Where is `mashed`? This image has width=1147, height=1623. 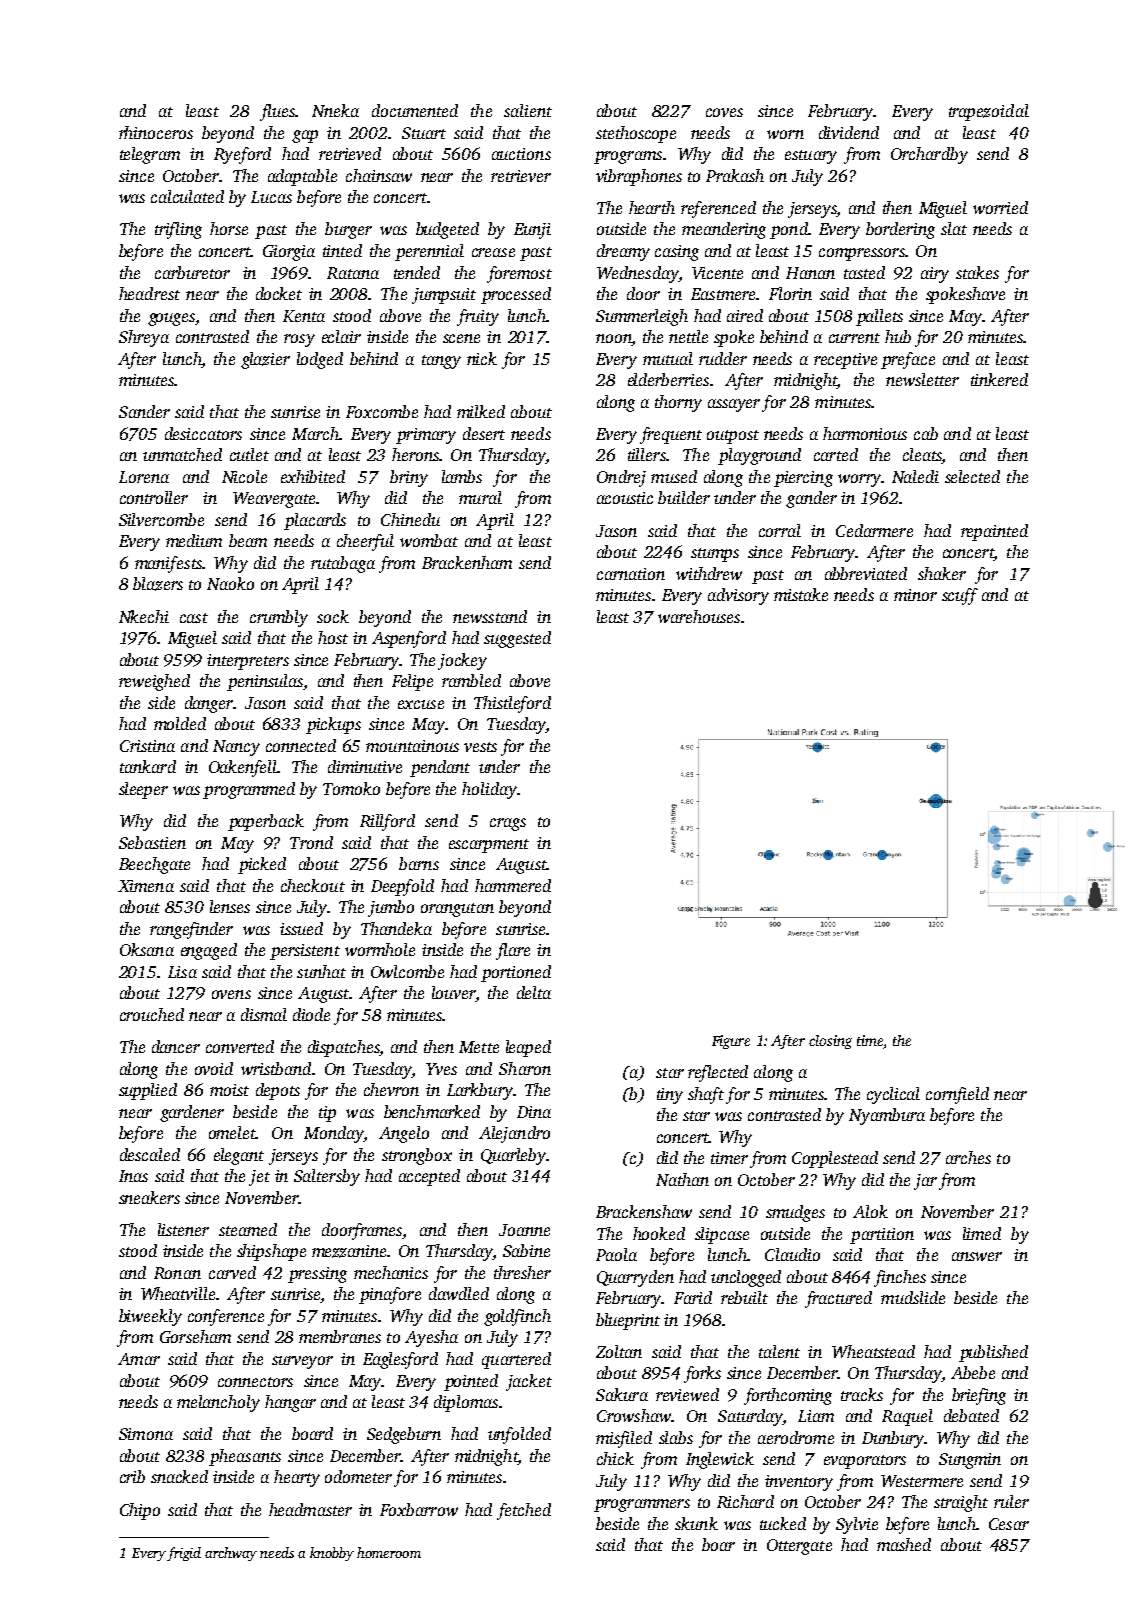
mashed is located at coordinates (904, 1544).
